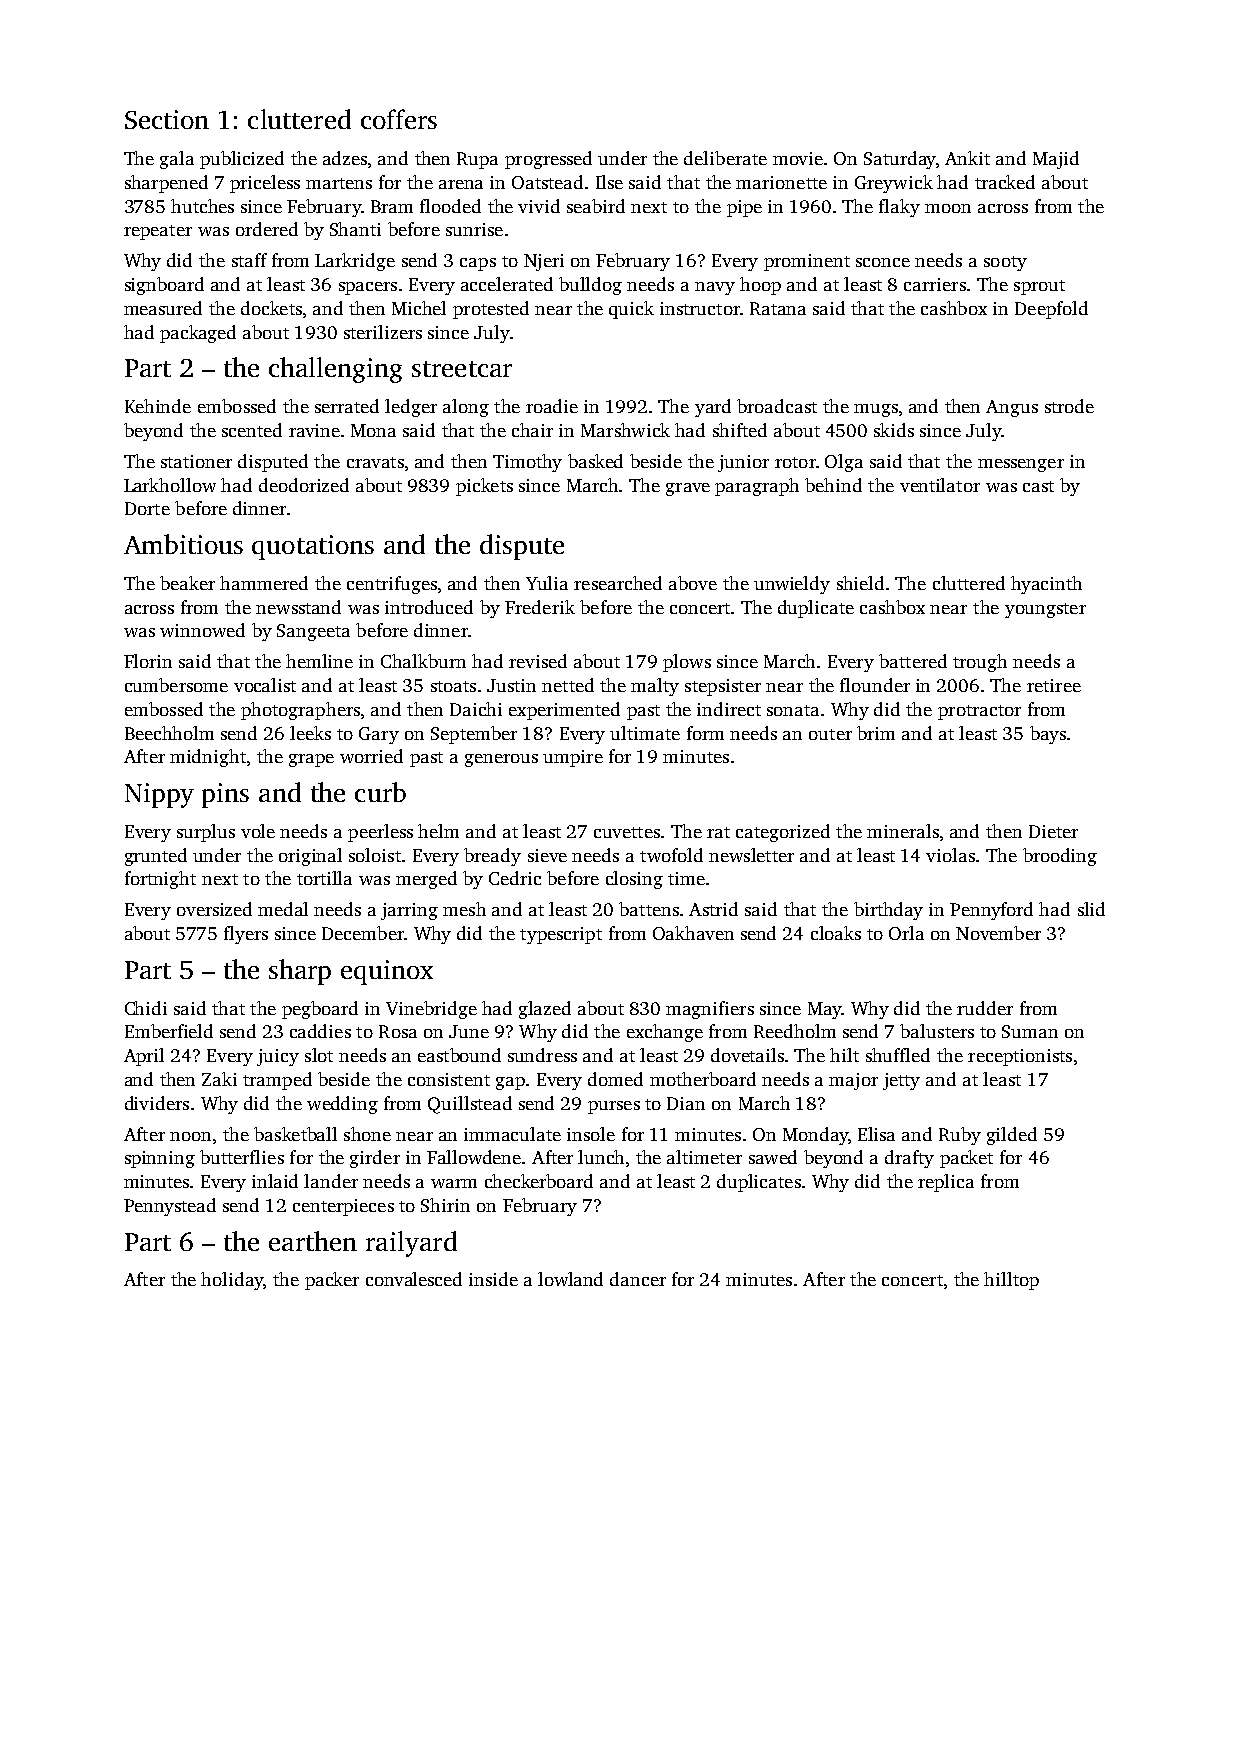 This image has height=1749, width=1237. What do you see at coordinates (170, 1207) in the image?
I see `Pennystead` at bounding box center [170, 1207].
